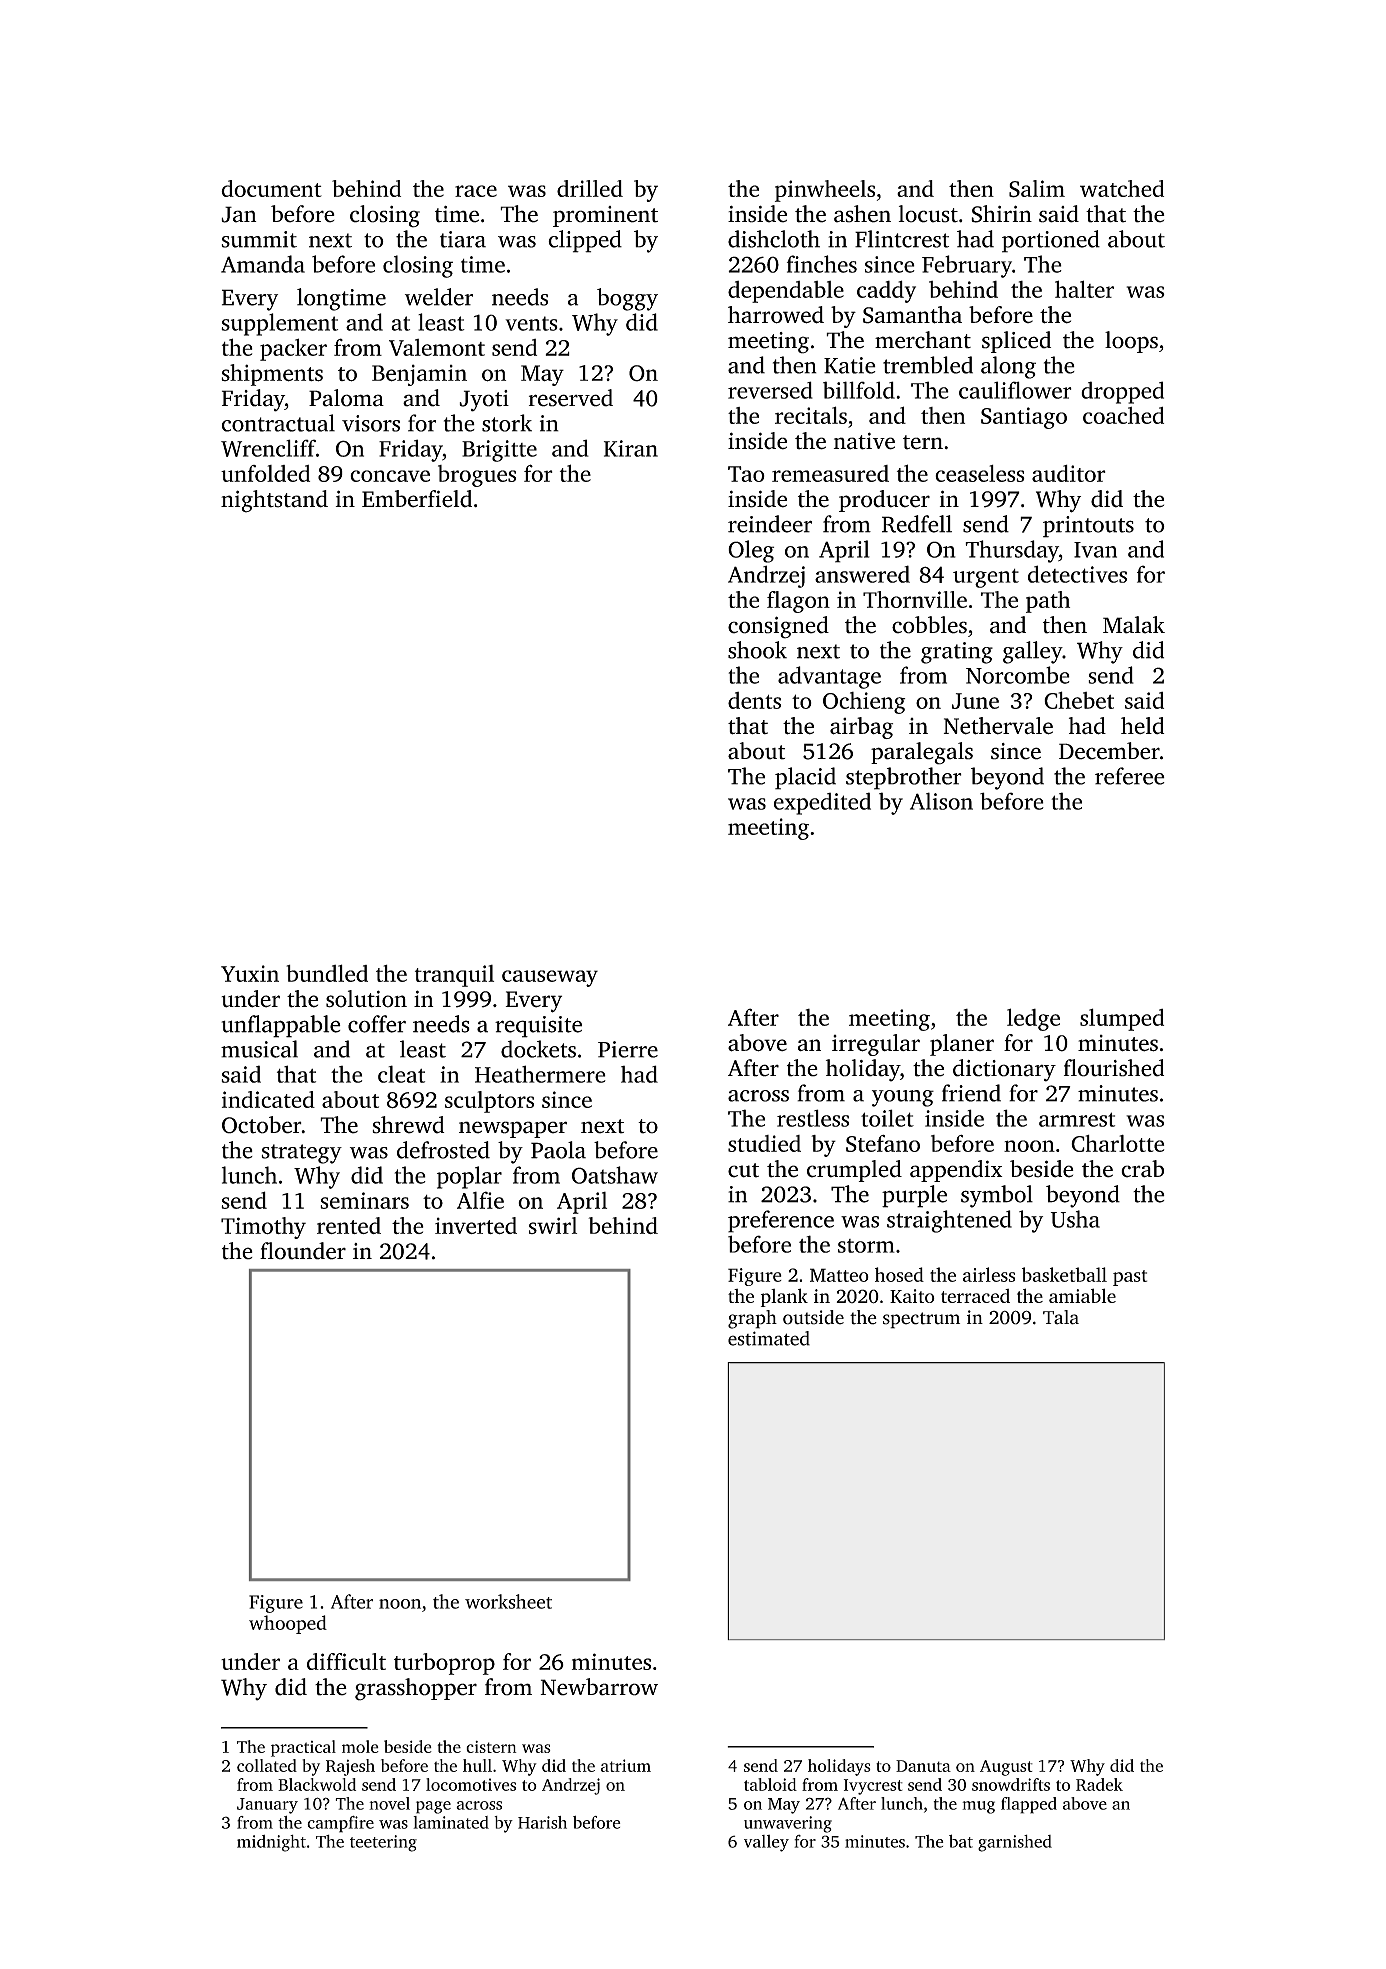 The height and width of the document is (1969, 1386). I want to click on coached, so click(1123, 415).
